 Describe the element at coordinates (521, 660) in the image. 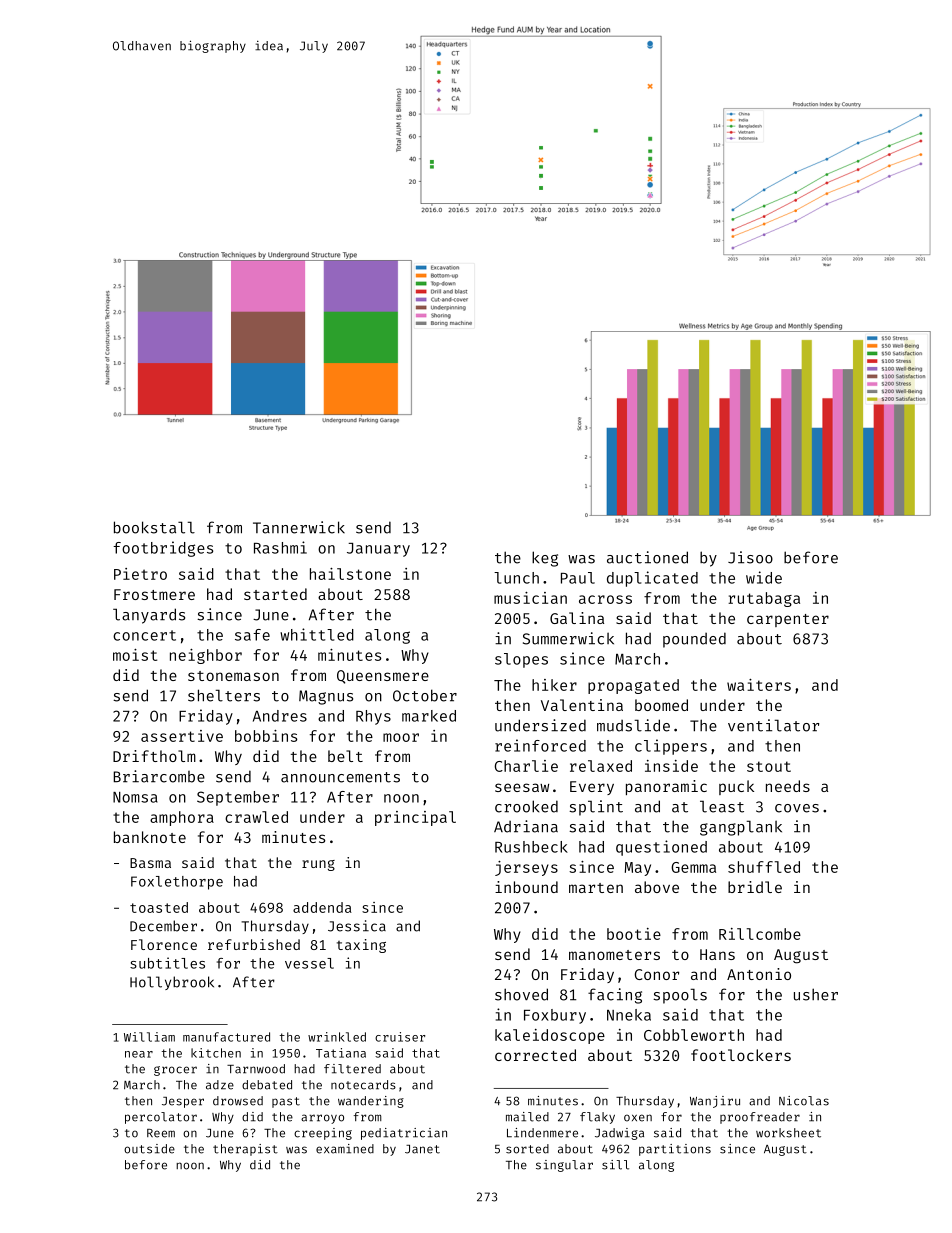

I see `slopes` at that location.
